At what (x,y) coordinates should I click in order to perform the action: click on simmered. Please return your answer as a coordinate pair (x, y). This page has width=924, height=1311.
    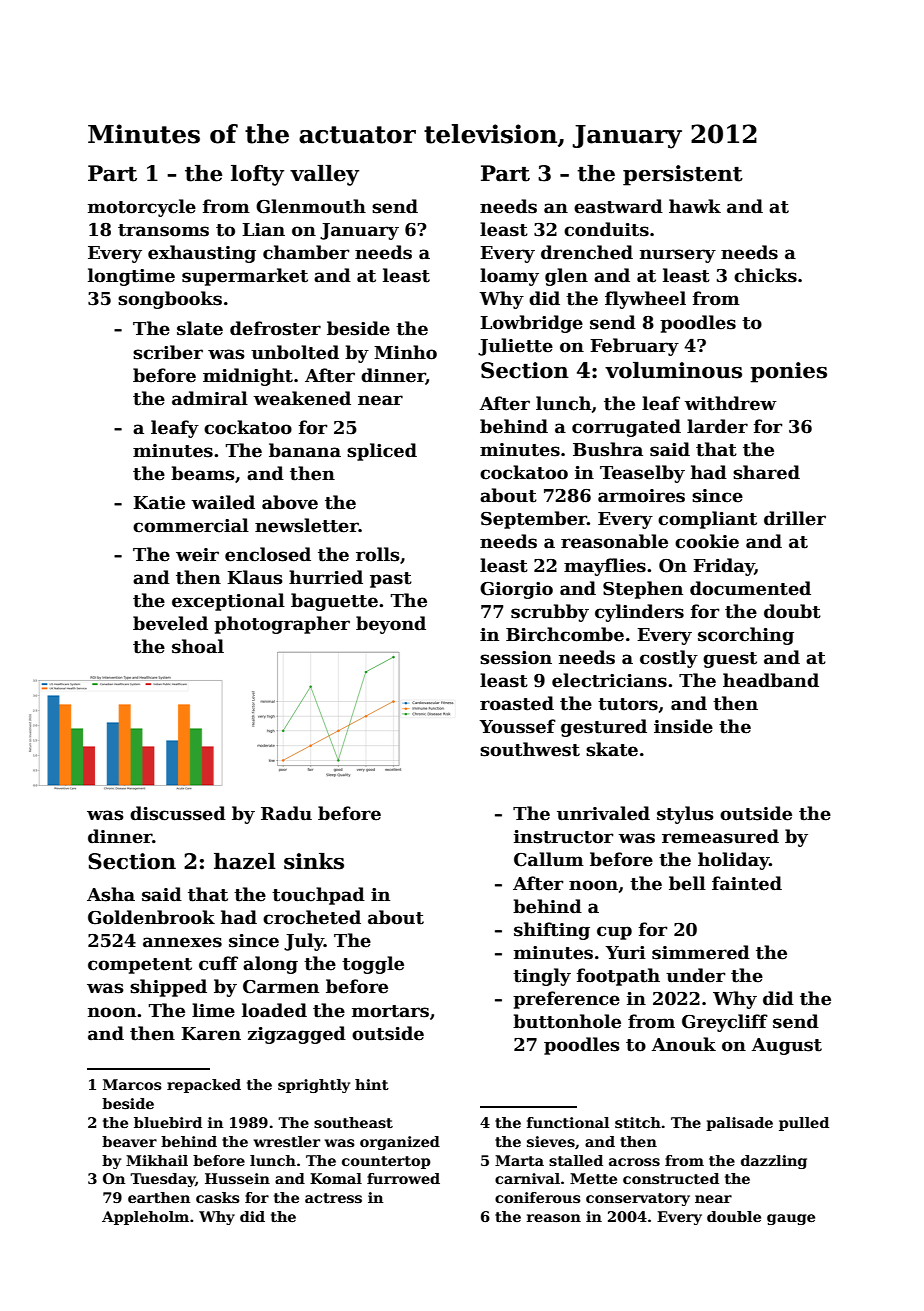
    Looking at the image, I should click on (701, 952).
